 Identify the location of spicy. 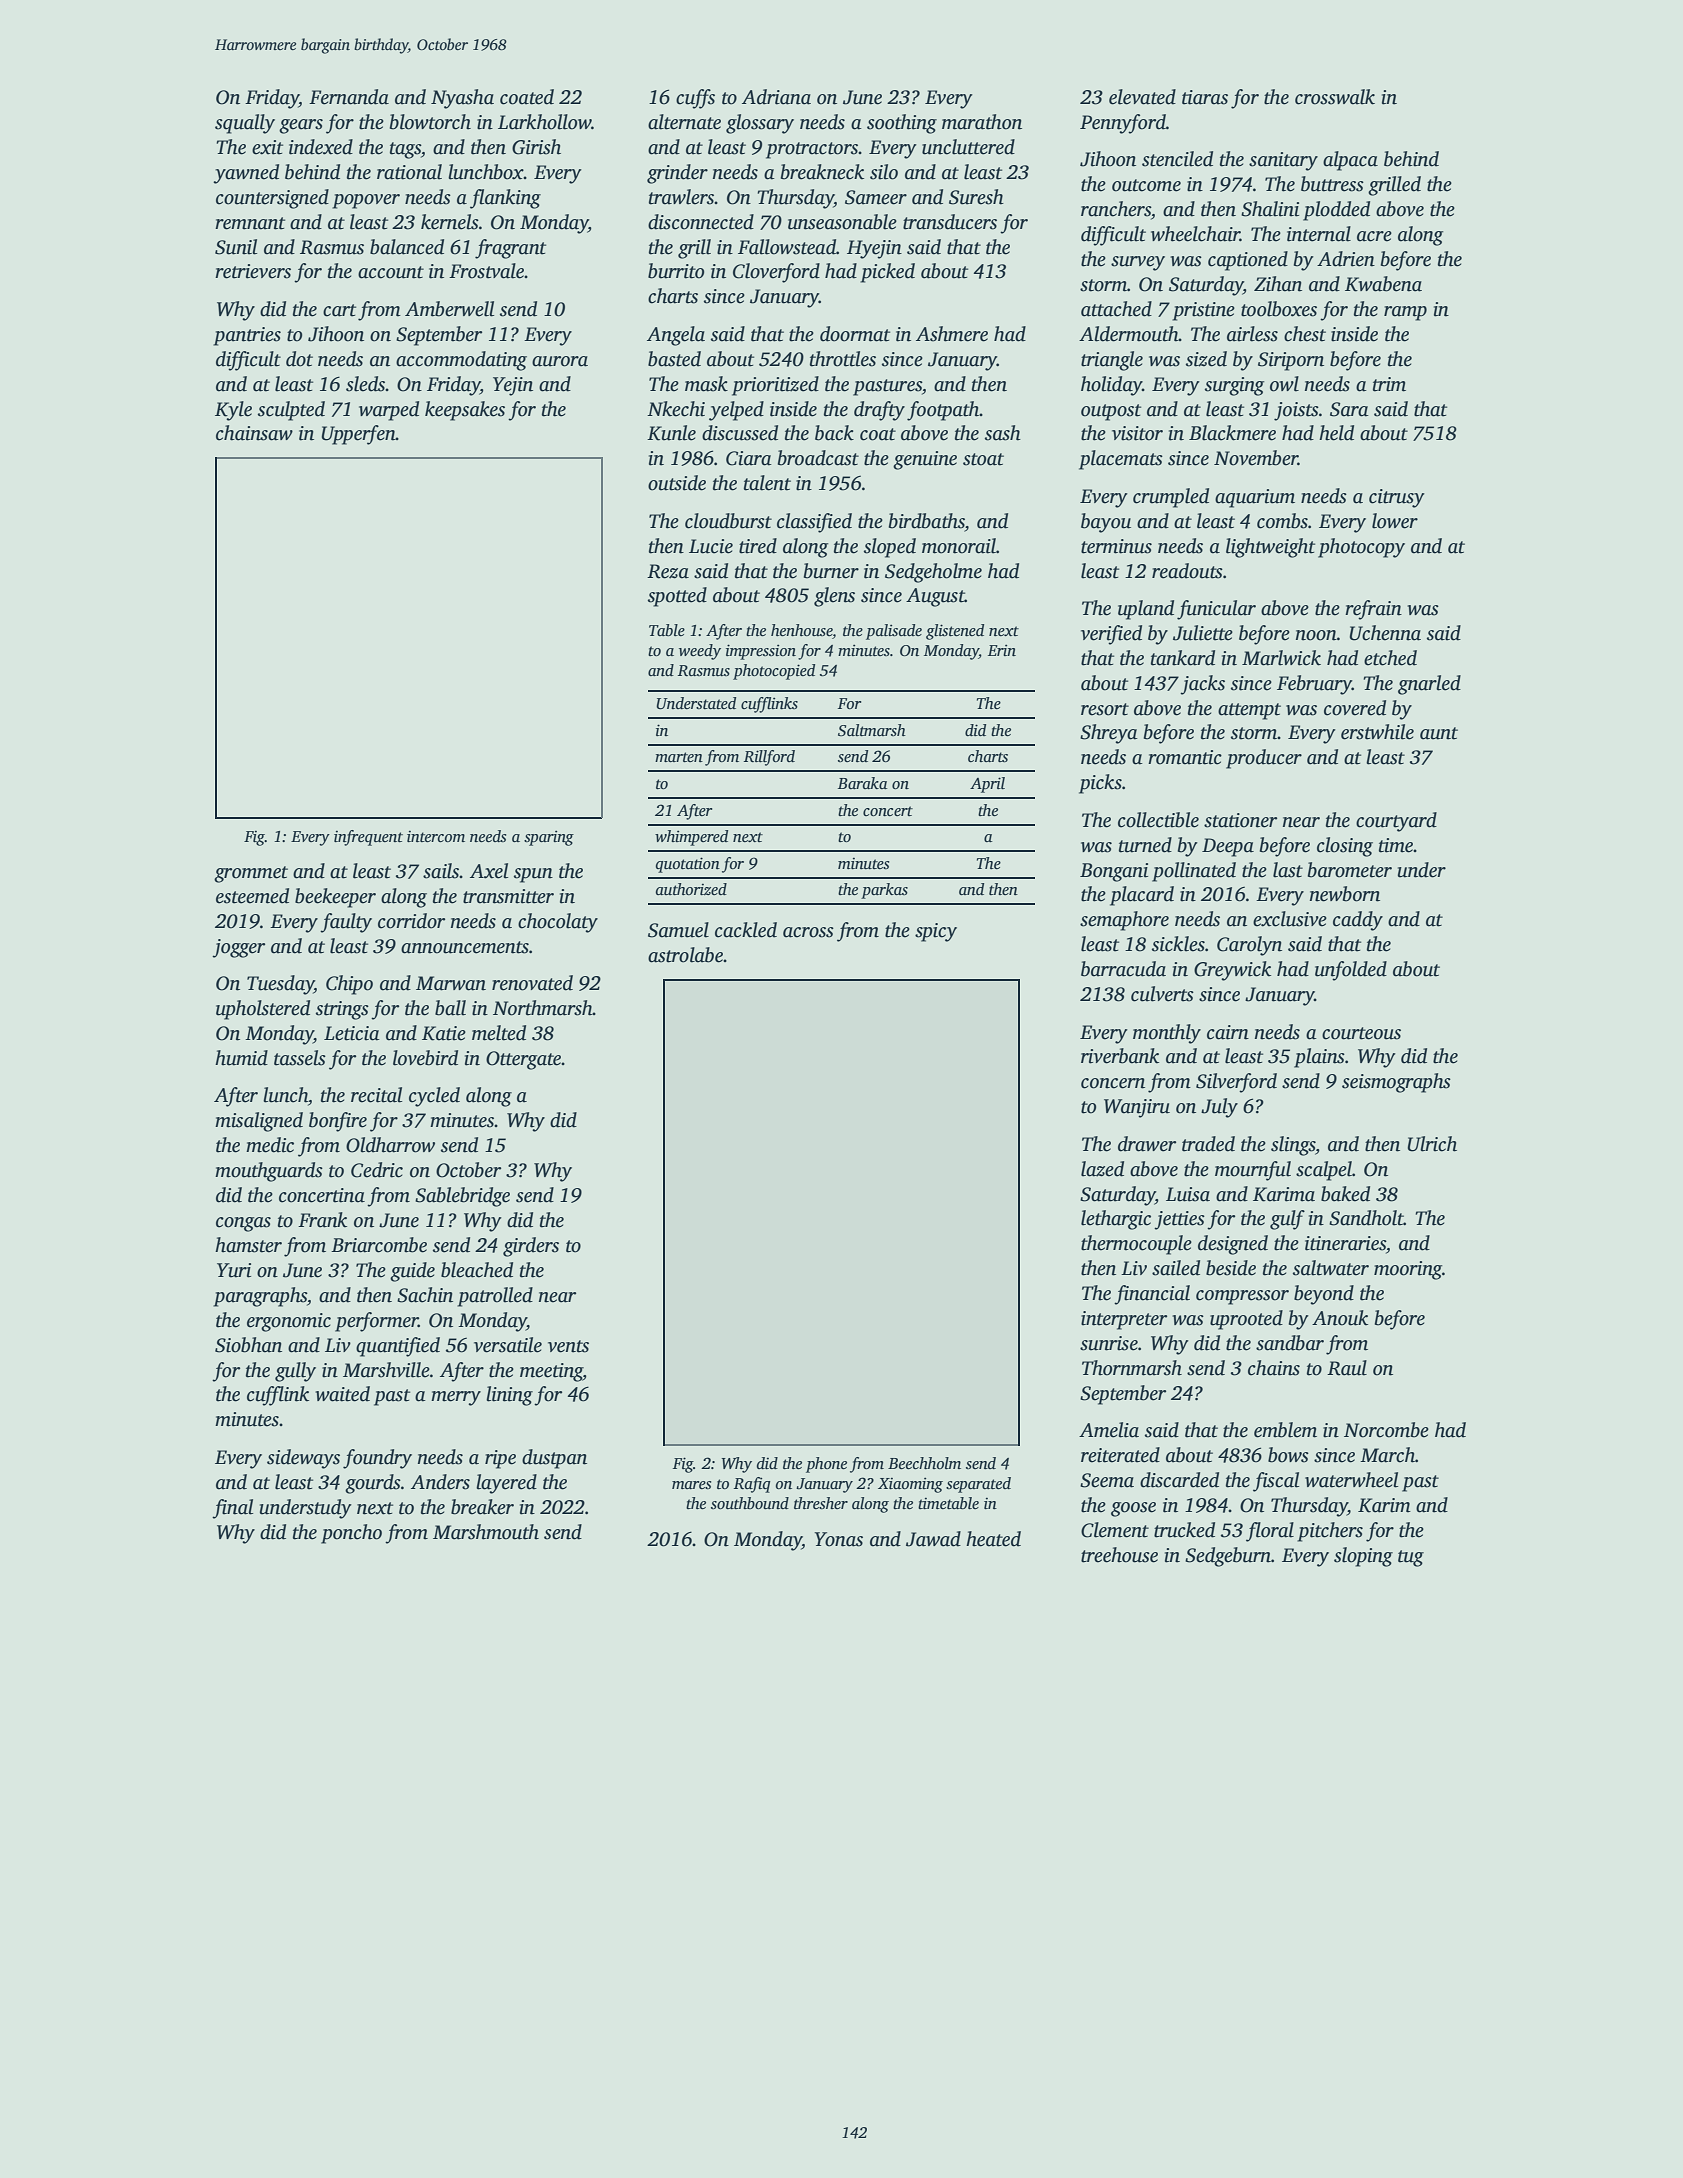
(936, 932).
